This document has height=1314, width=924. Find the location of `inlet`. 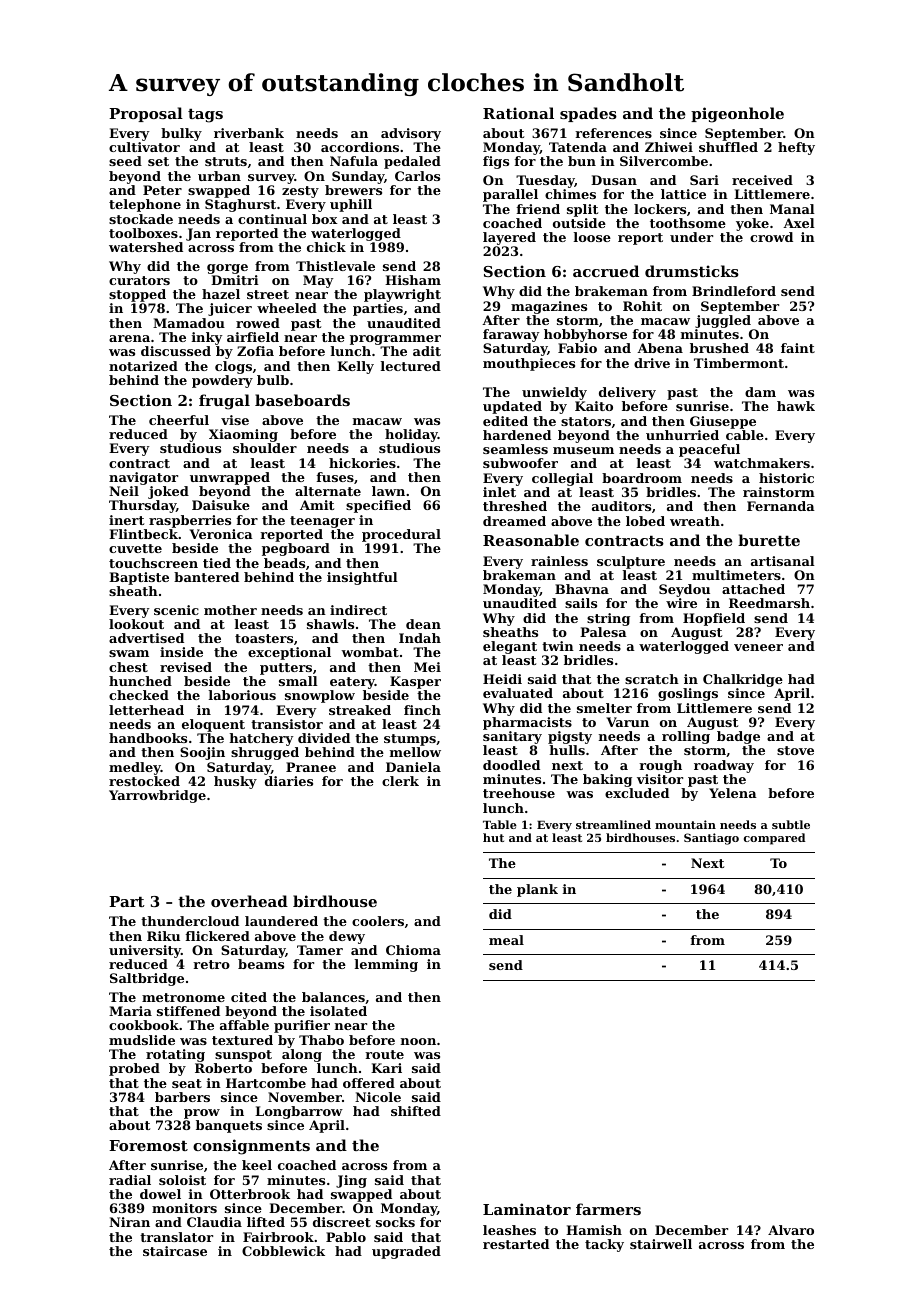

inlet is located at coordinates (499, 492).
